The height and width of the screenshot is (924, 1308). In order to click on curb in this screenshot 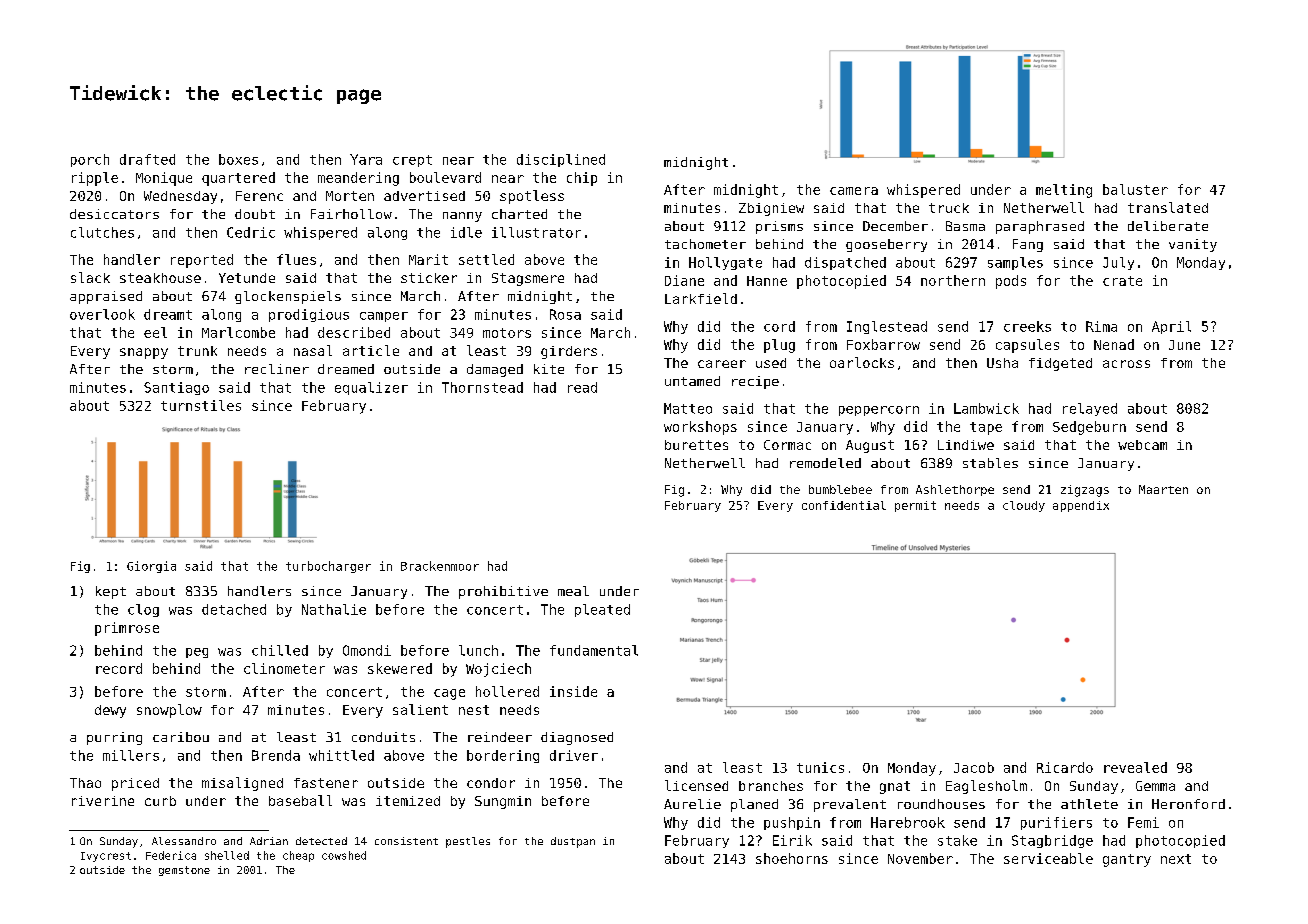, I will do `click(160, 801)`.
